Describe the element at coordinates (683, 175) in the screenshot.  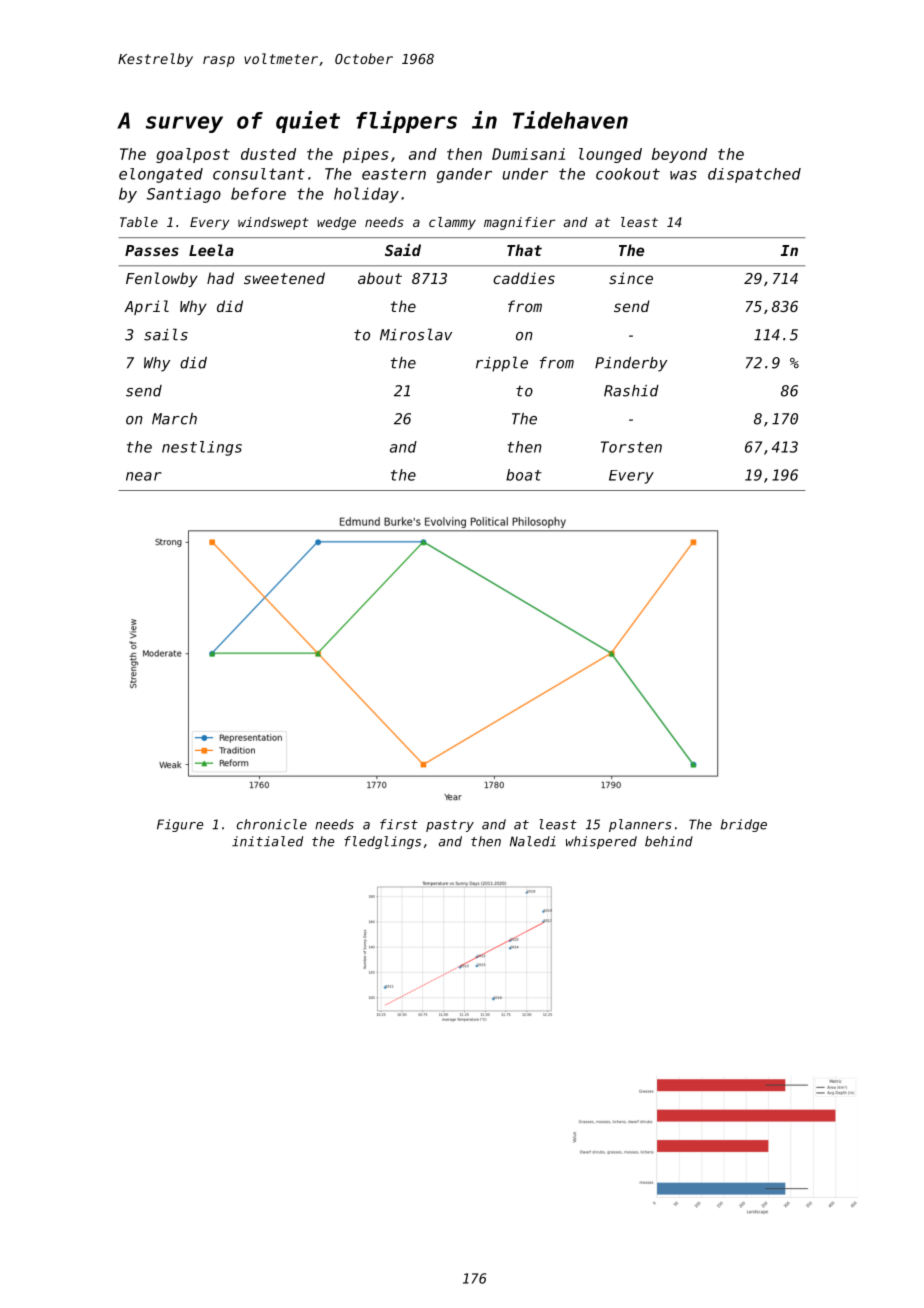
I see `was` at that location.
